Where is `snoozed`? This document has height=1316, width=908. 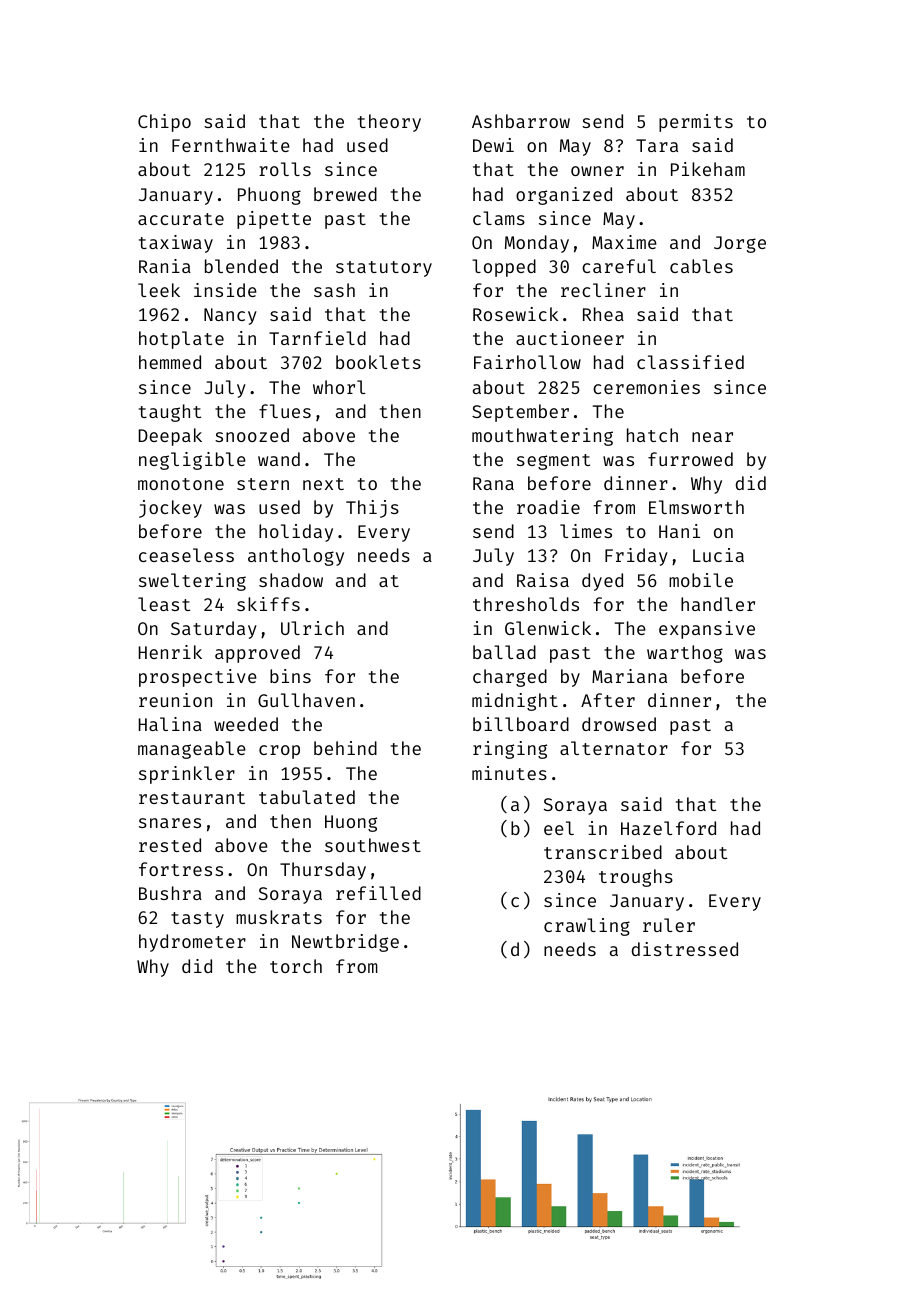
snoozed is located at coordinates (252, 435).
